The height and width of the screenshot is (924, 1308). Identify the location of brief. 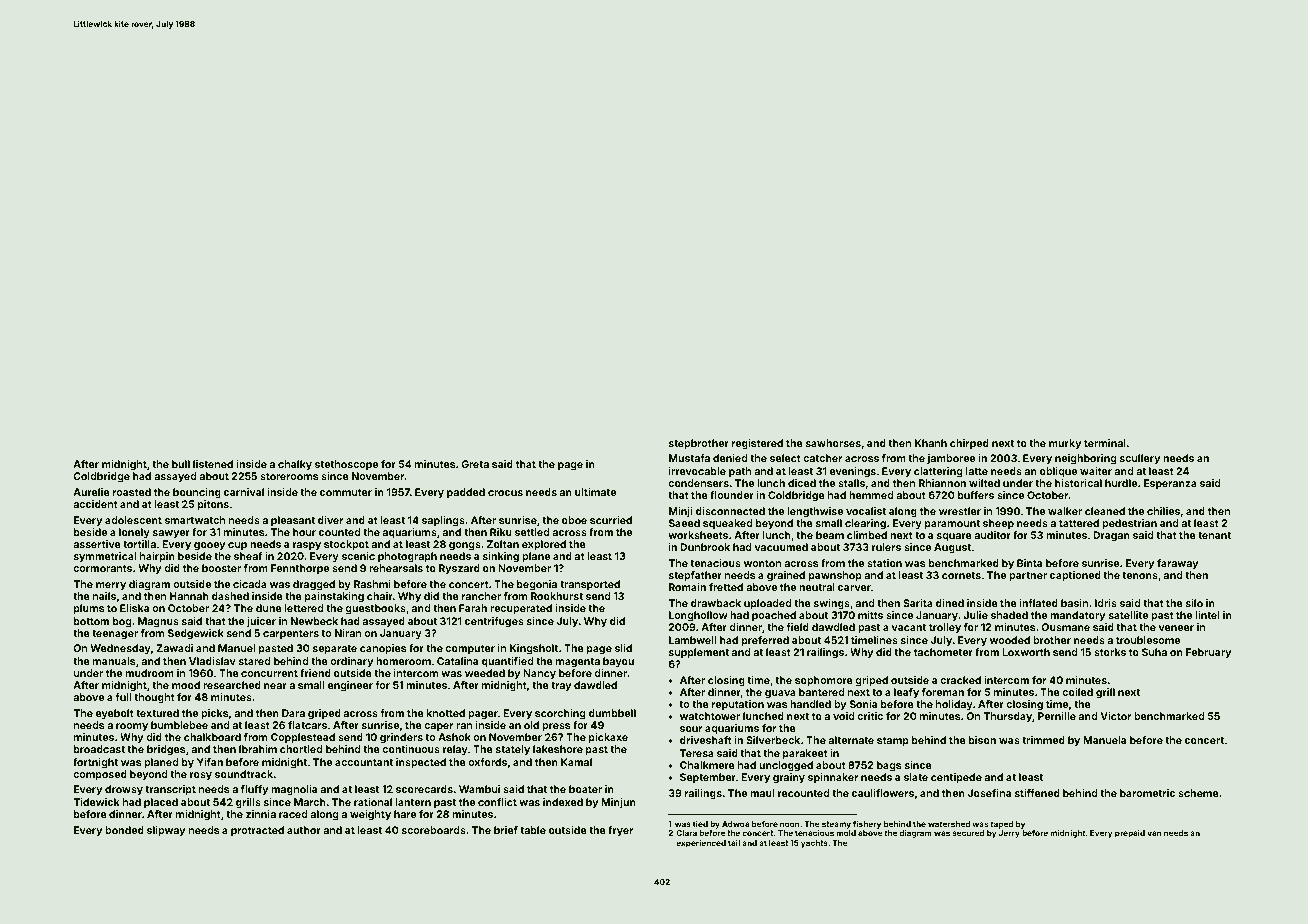
(506, 830).
